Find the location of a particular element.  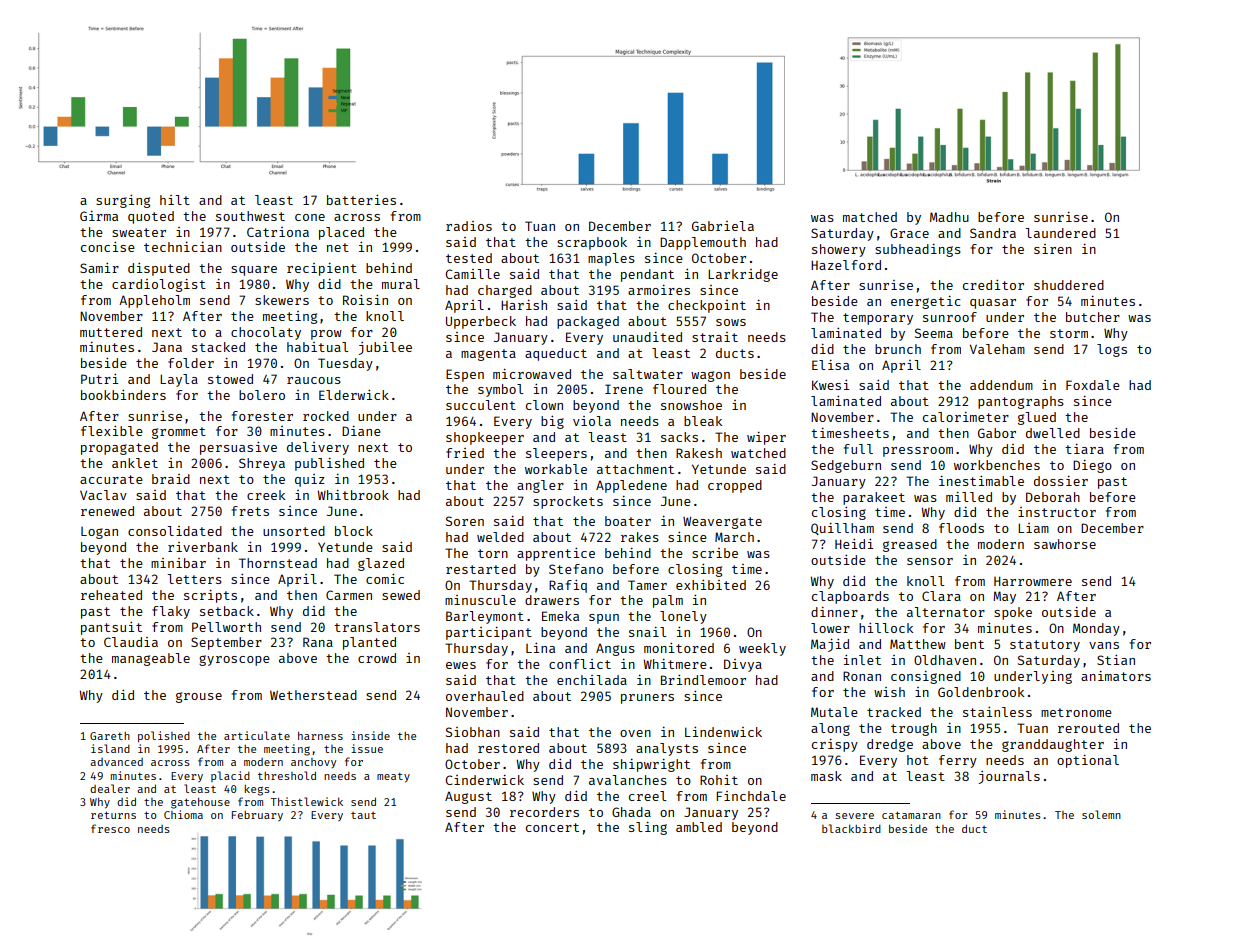

grouse is located at coordinates (199, 697).
